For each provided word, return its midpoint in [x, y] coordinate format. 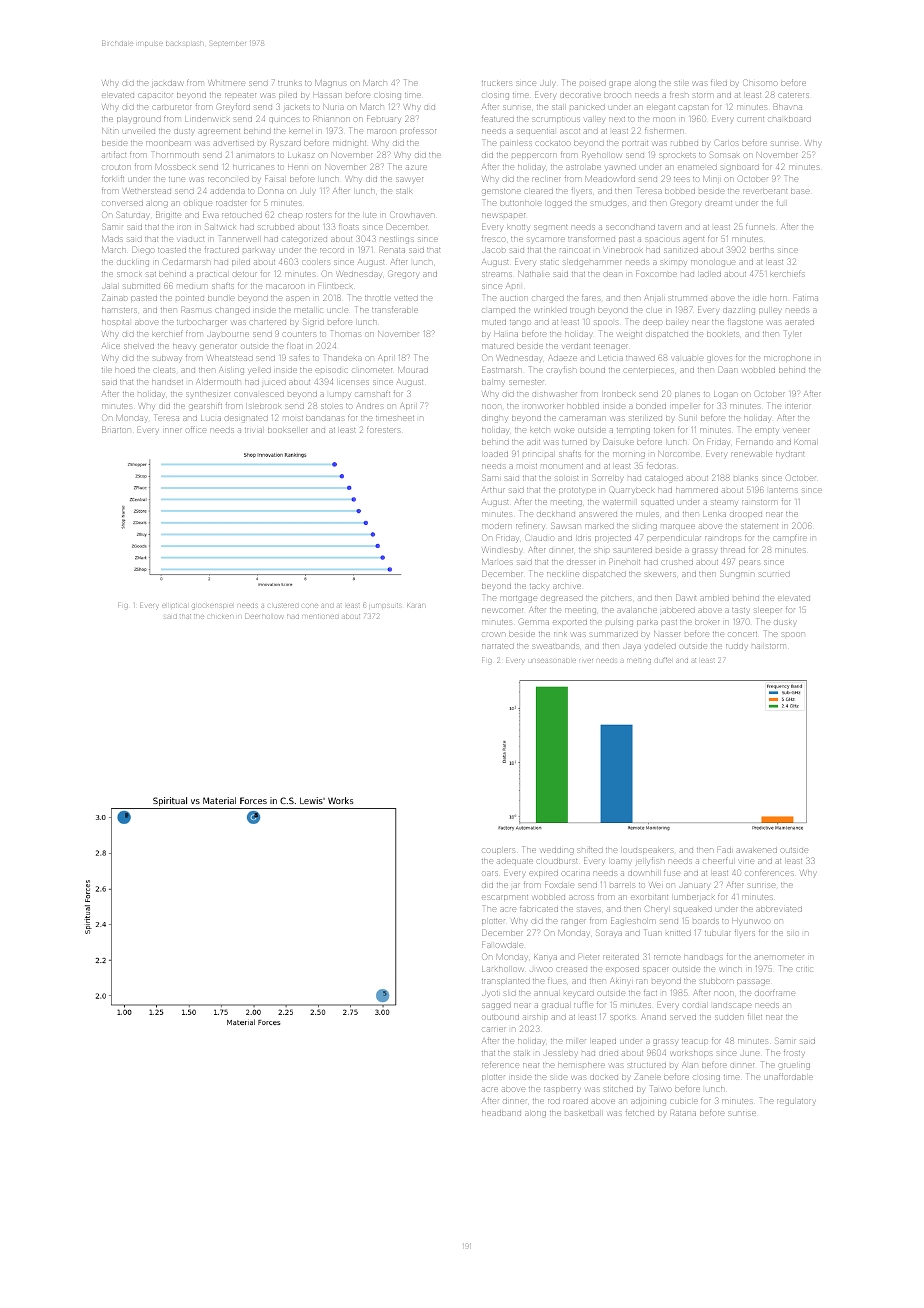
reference [500, 1065]
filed [719, 83]
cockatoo [553, 143]
